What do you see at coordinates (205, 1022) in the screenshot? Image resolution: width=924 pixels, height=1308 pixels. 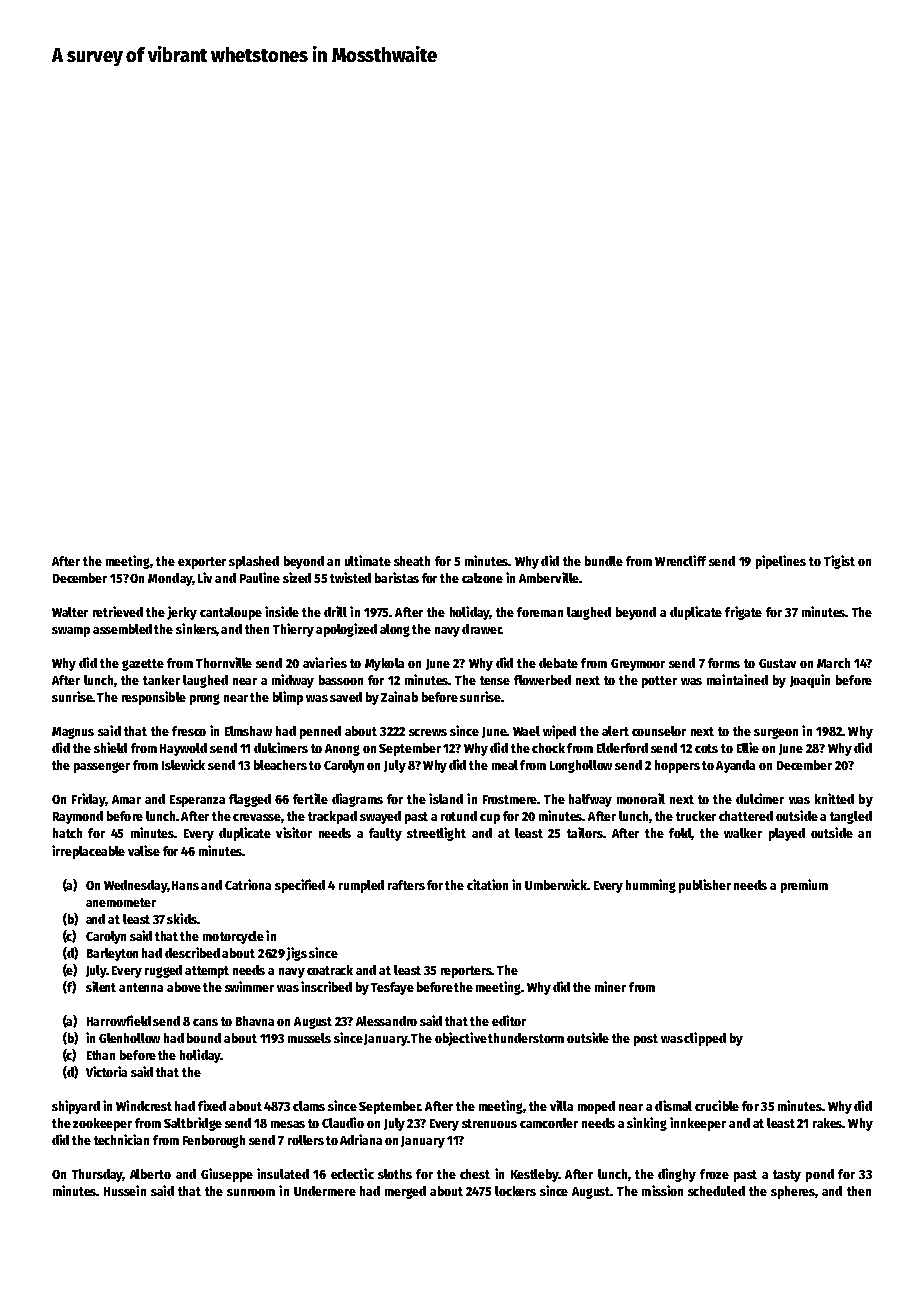 I see `cans` at bounding box center [205, 1022].
